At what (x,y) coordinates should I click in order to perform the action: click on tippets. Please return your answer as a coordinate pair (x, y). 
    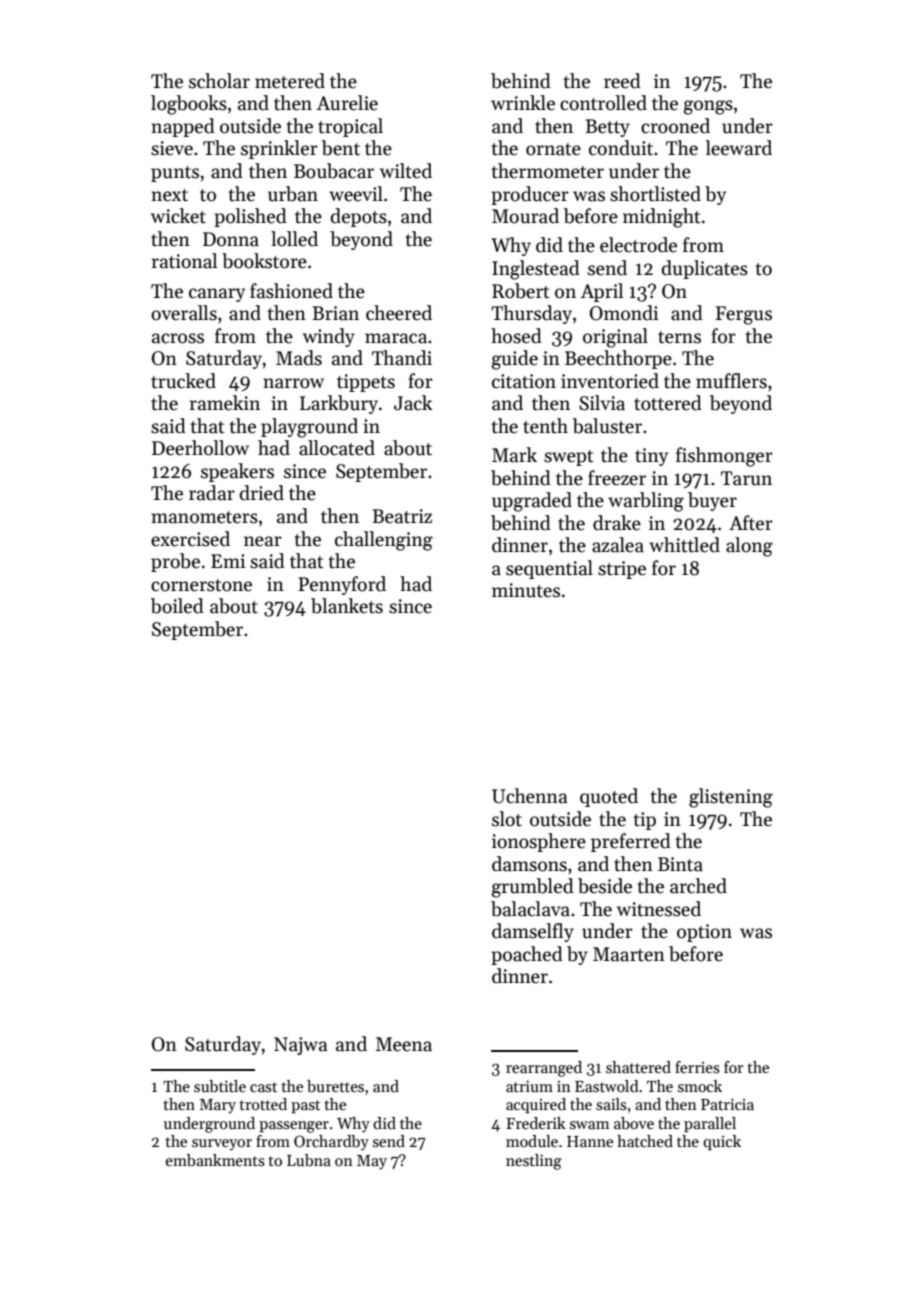
    Looking at the image, I should click on (366, 383).
